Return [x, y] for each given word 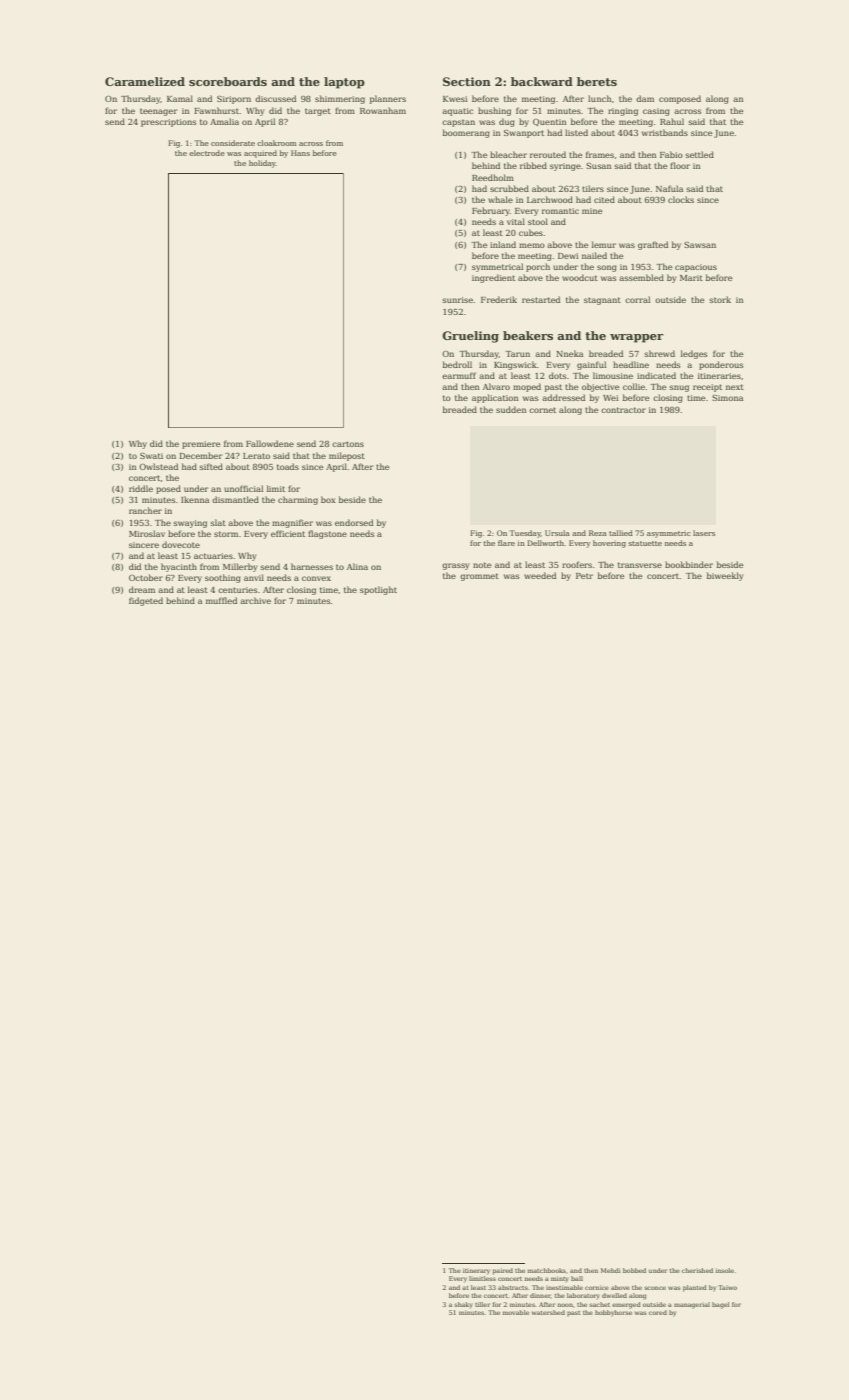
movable [516, 1312]
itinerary [476, 1271]
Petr [584, 576]
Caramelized [145, 81]
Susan [598, 166]
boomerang [466, 133]
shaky [463, 1305]
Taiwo [727, 1287]
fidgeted [146, 601]
